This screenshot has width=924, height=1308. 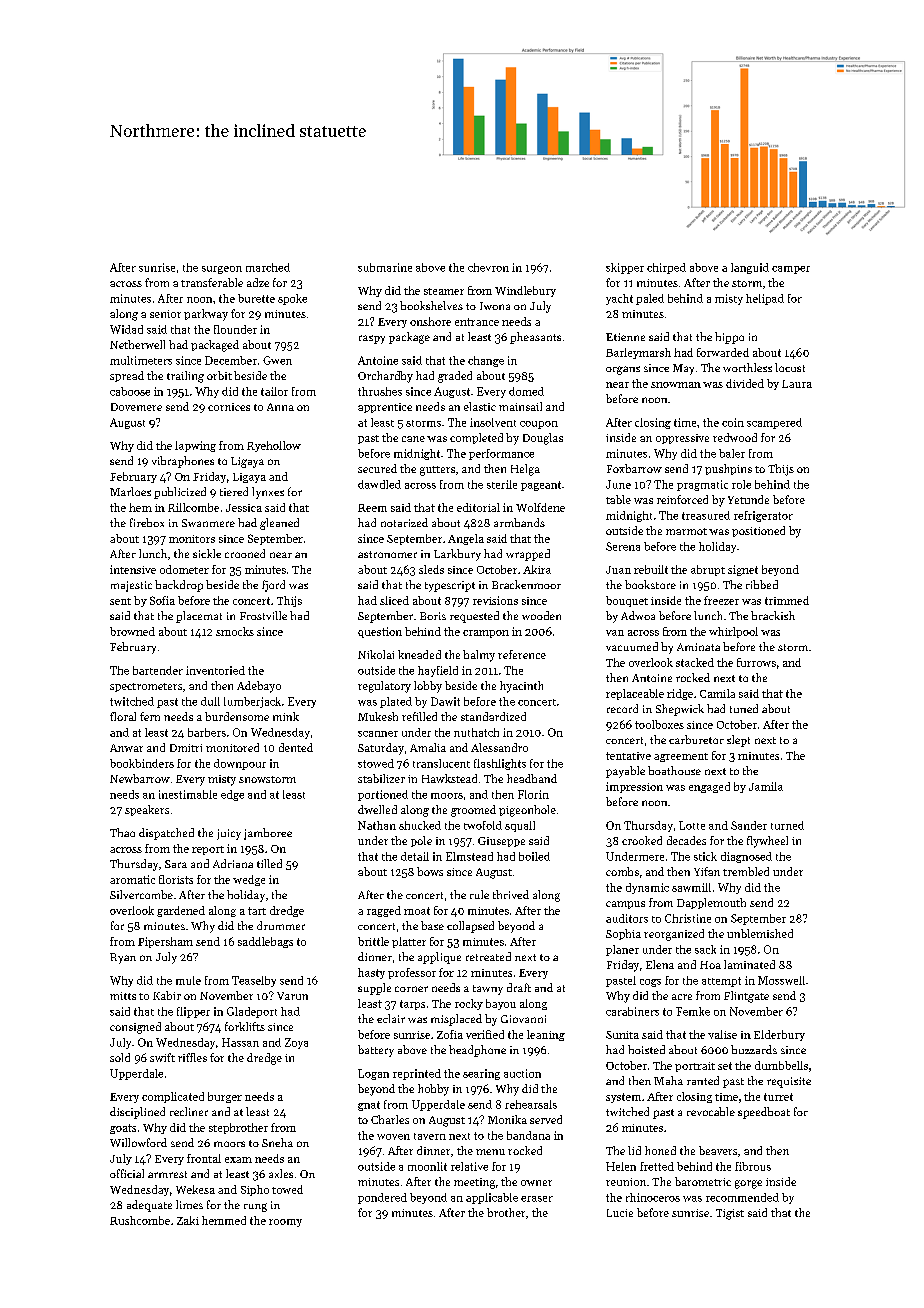 I want to click on sterile, so click(x=502, y=484).
